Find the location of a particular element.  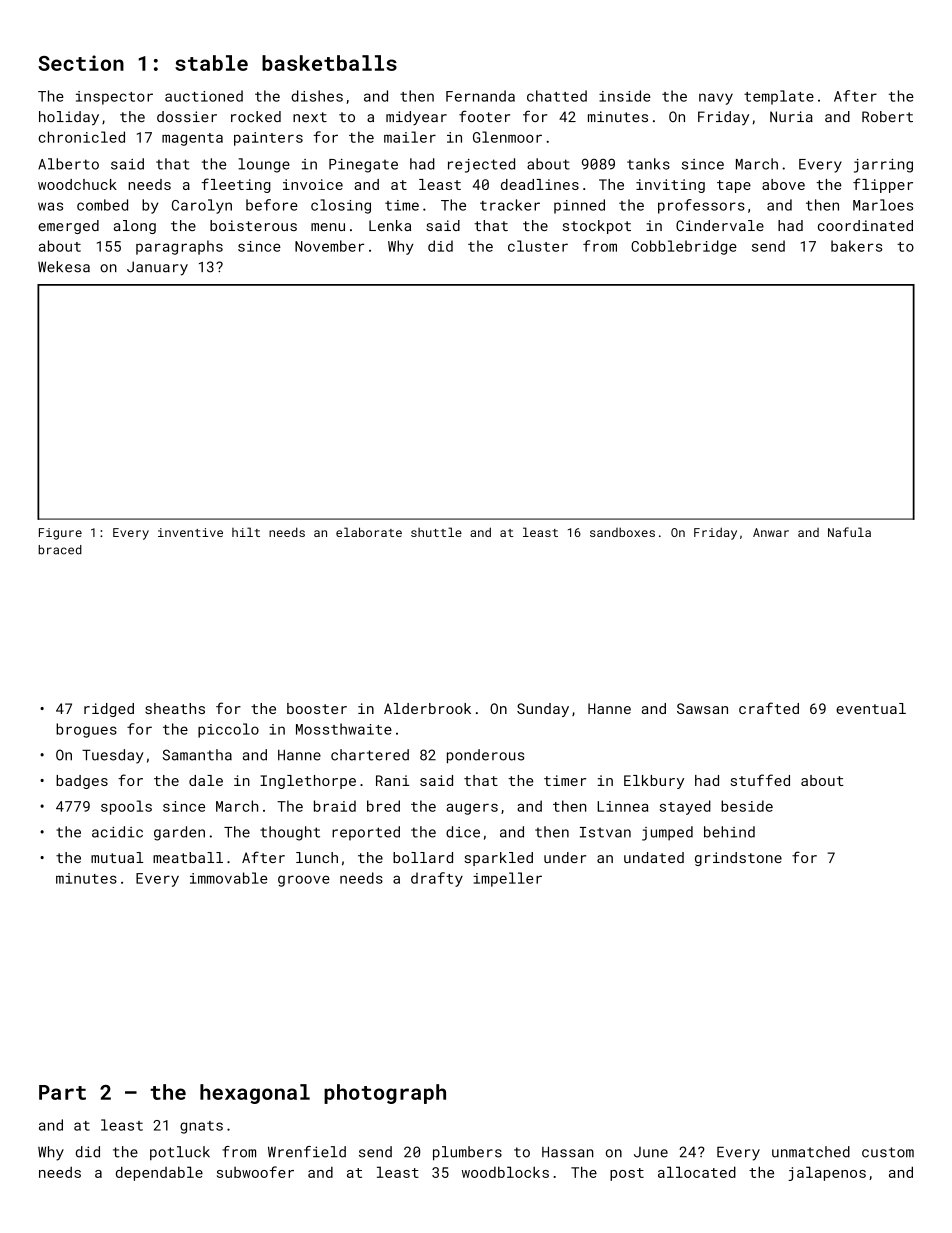

stuffed is located at coordinates (760, 780).
